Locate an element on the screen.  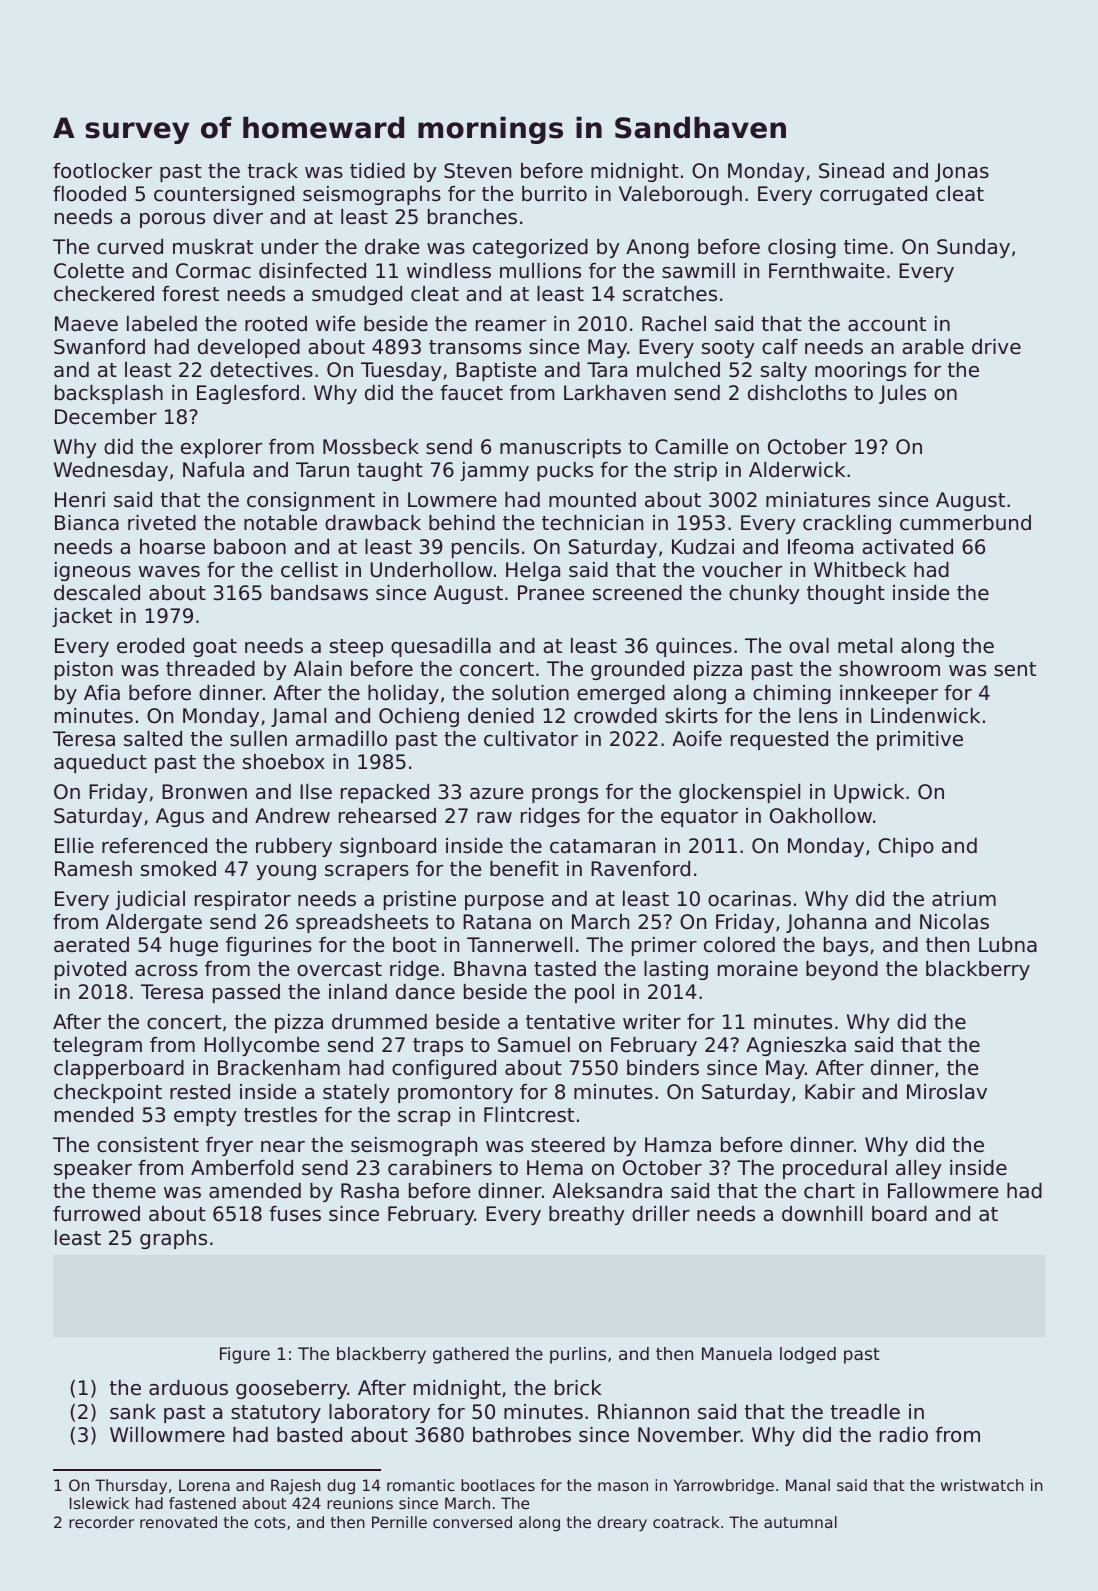
porous is located at coordinates (172, 220).
